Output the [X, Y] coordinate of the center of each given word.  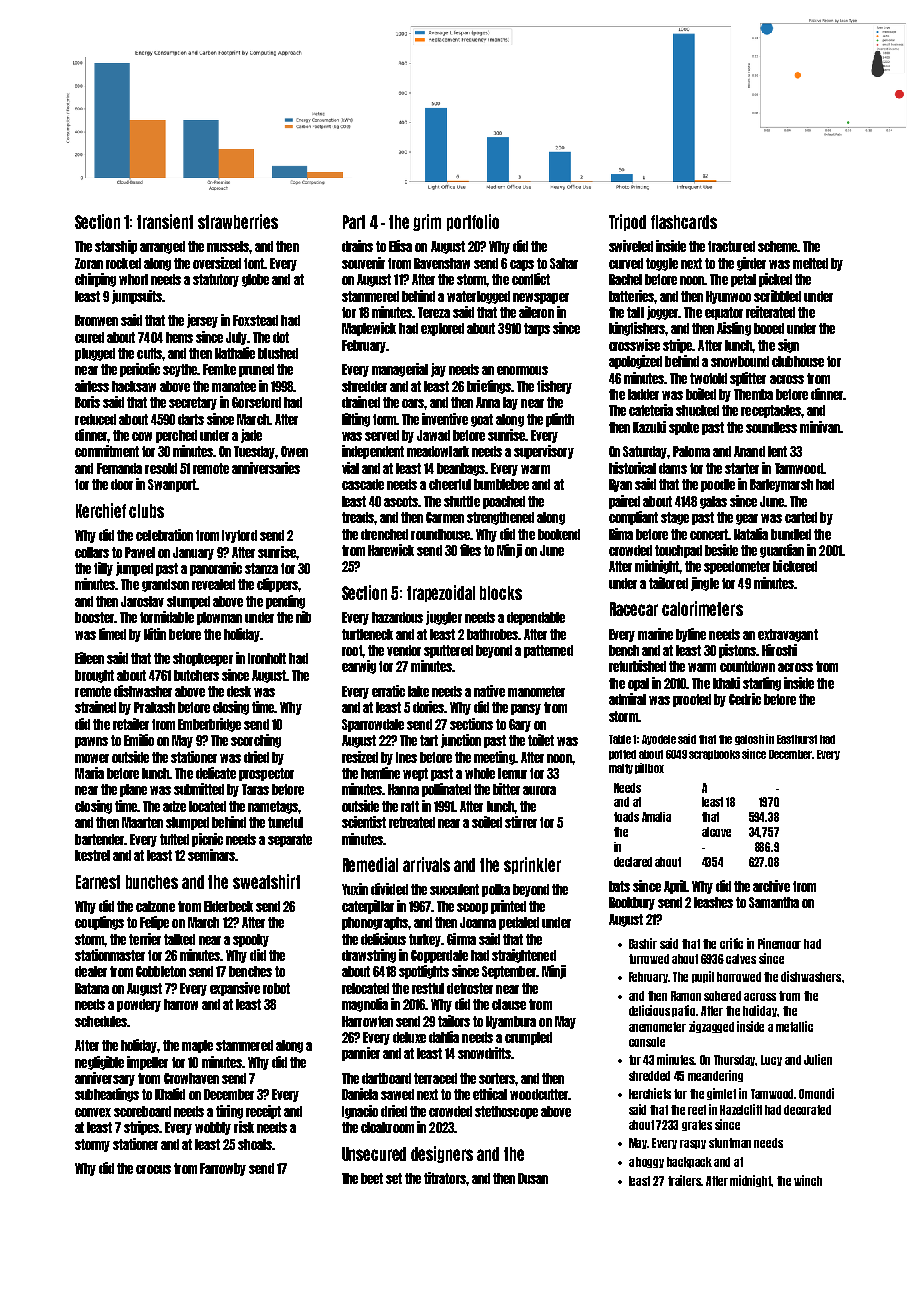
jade [251, 436]
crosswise [634, 345]
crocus [153, 1169]
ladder [643, 394]
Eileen [89, 658]
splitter [748, 379]
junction [461, 741]
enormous [522, 370]
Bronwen [96, 320]
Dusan [533, 1178]
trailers [685, 1180]
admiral [627, 699]
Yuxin [355, 889]
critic [731, 943]
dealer [91, 971]
